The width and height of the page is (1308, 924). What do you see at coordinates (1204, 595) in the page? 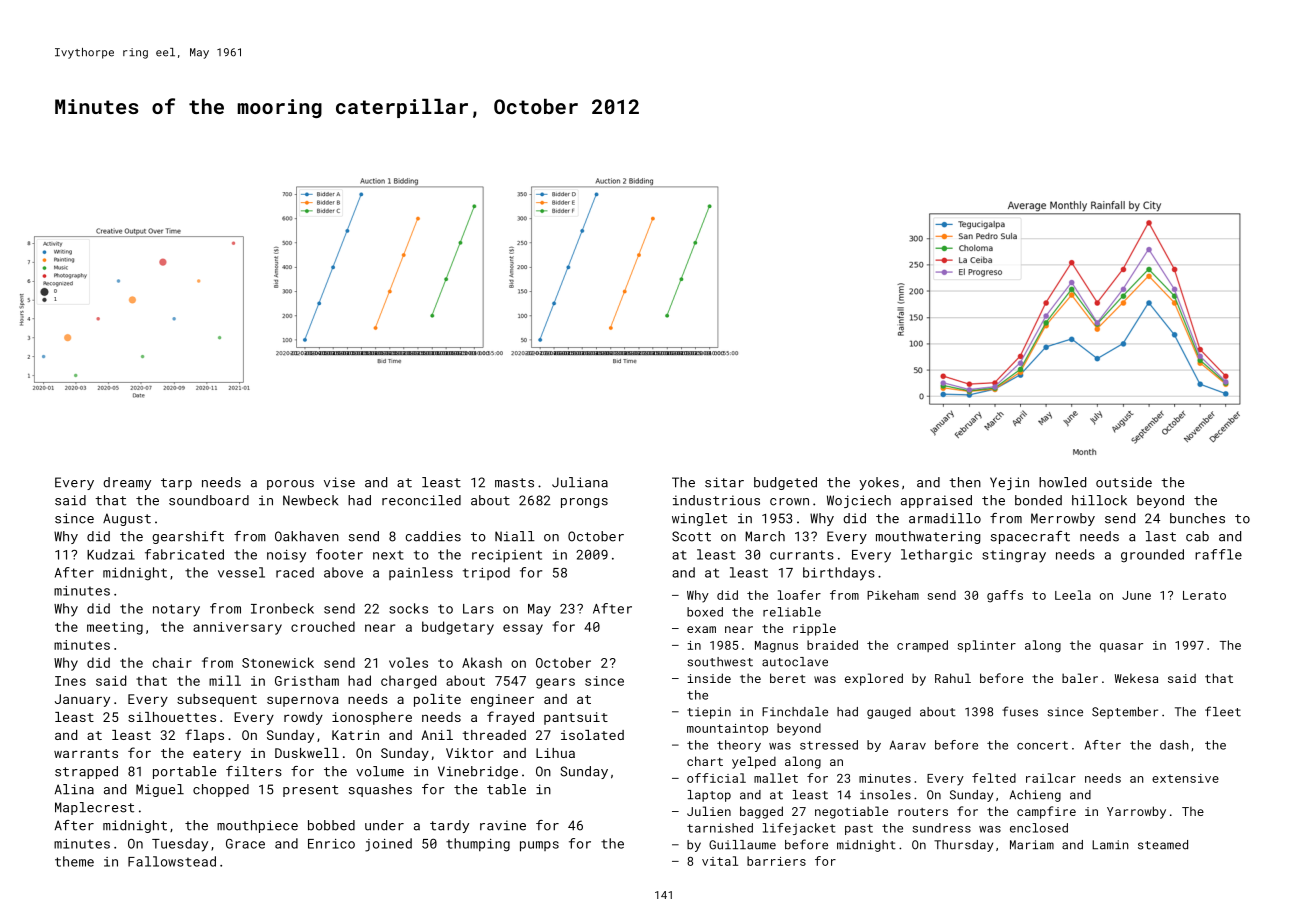
I see `Lerato` at bounding box center [1204, 595].
